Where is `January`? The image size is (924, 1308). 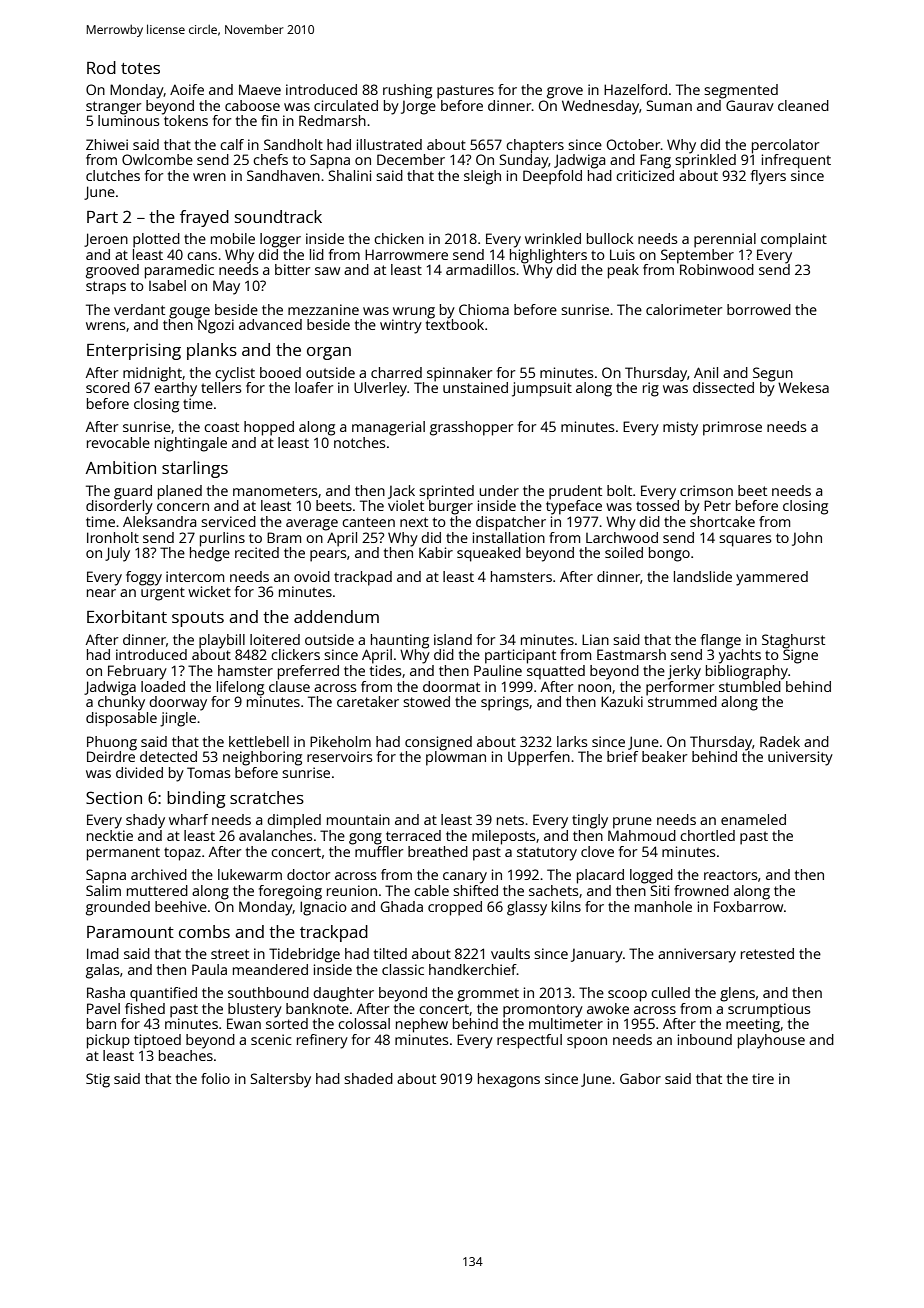 January is located at coordinates (597, 956).
